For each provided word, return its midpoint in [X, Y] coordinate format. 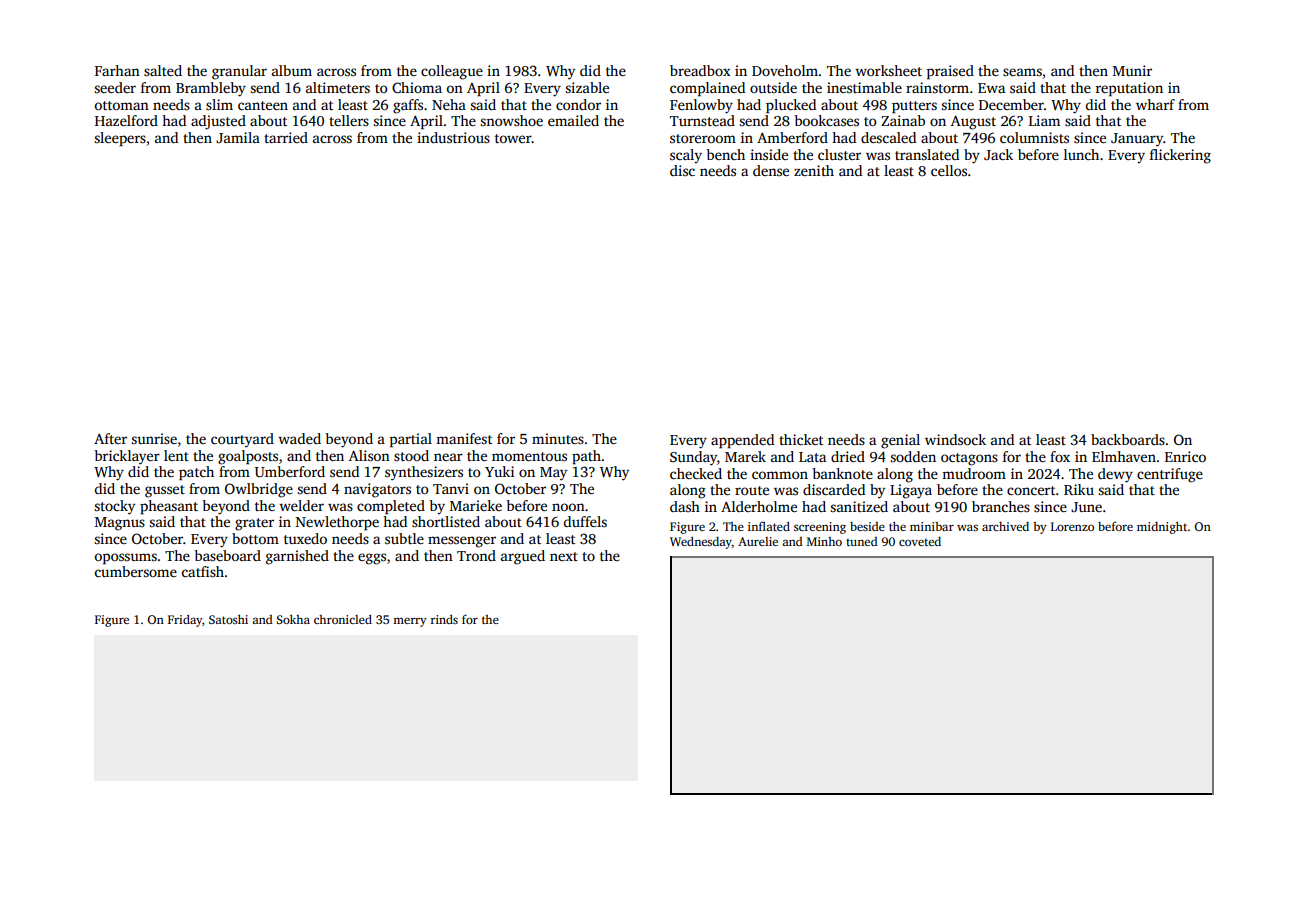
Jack [998, 154]
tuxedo [305, 538]
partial [411, 440]
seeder [115, 87]
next [564, 556]
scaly [686, 156]
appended [742, 441]
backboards [1128, 439]
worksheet [888, 70]
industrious [453, 137]
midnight [1162, 528]
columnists [1034, 137]
